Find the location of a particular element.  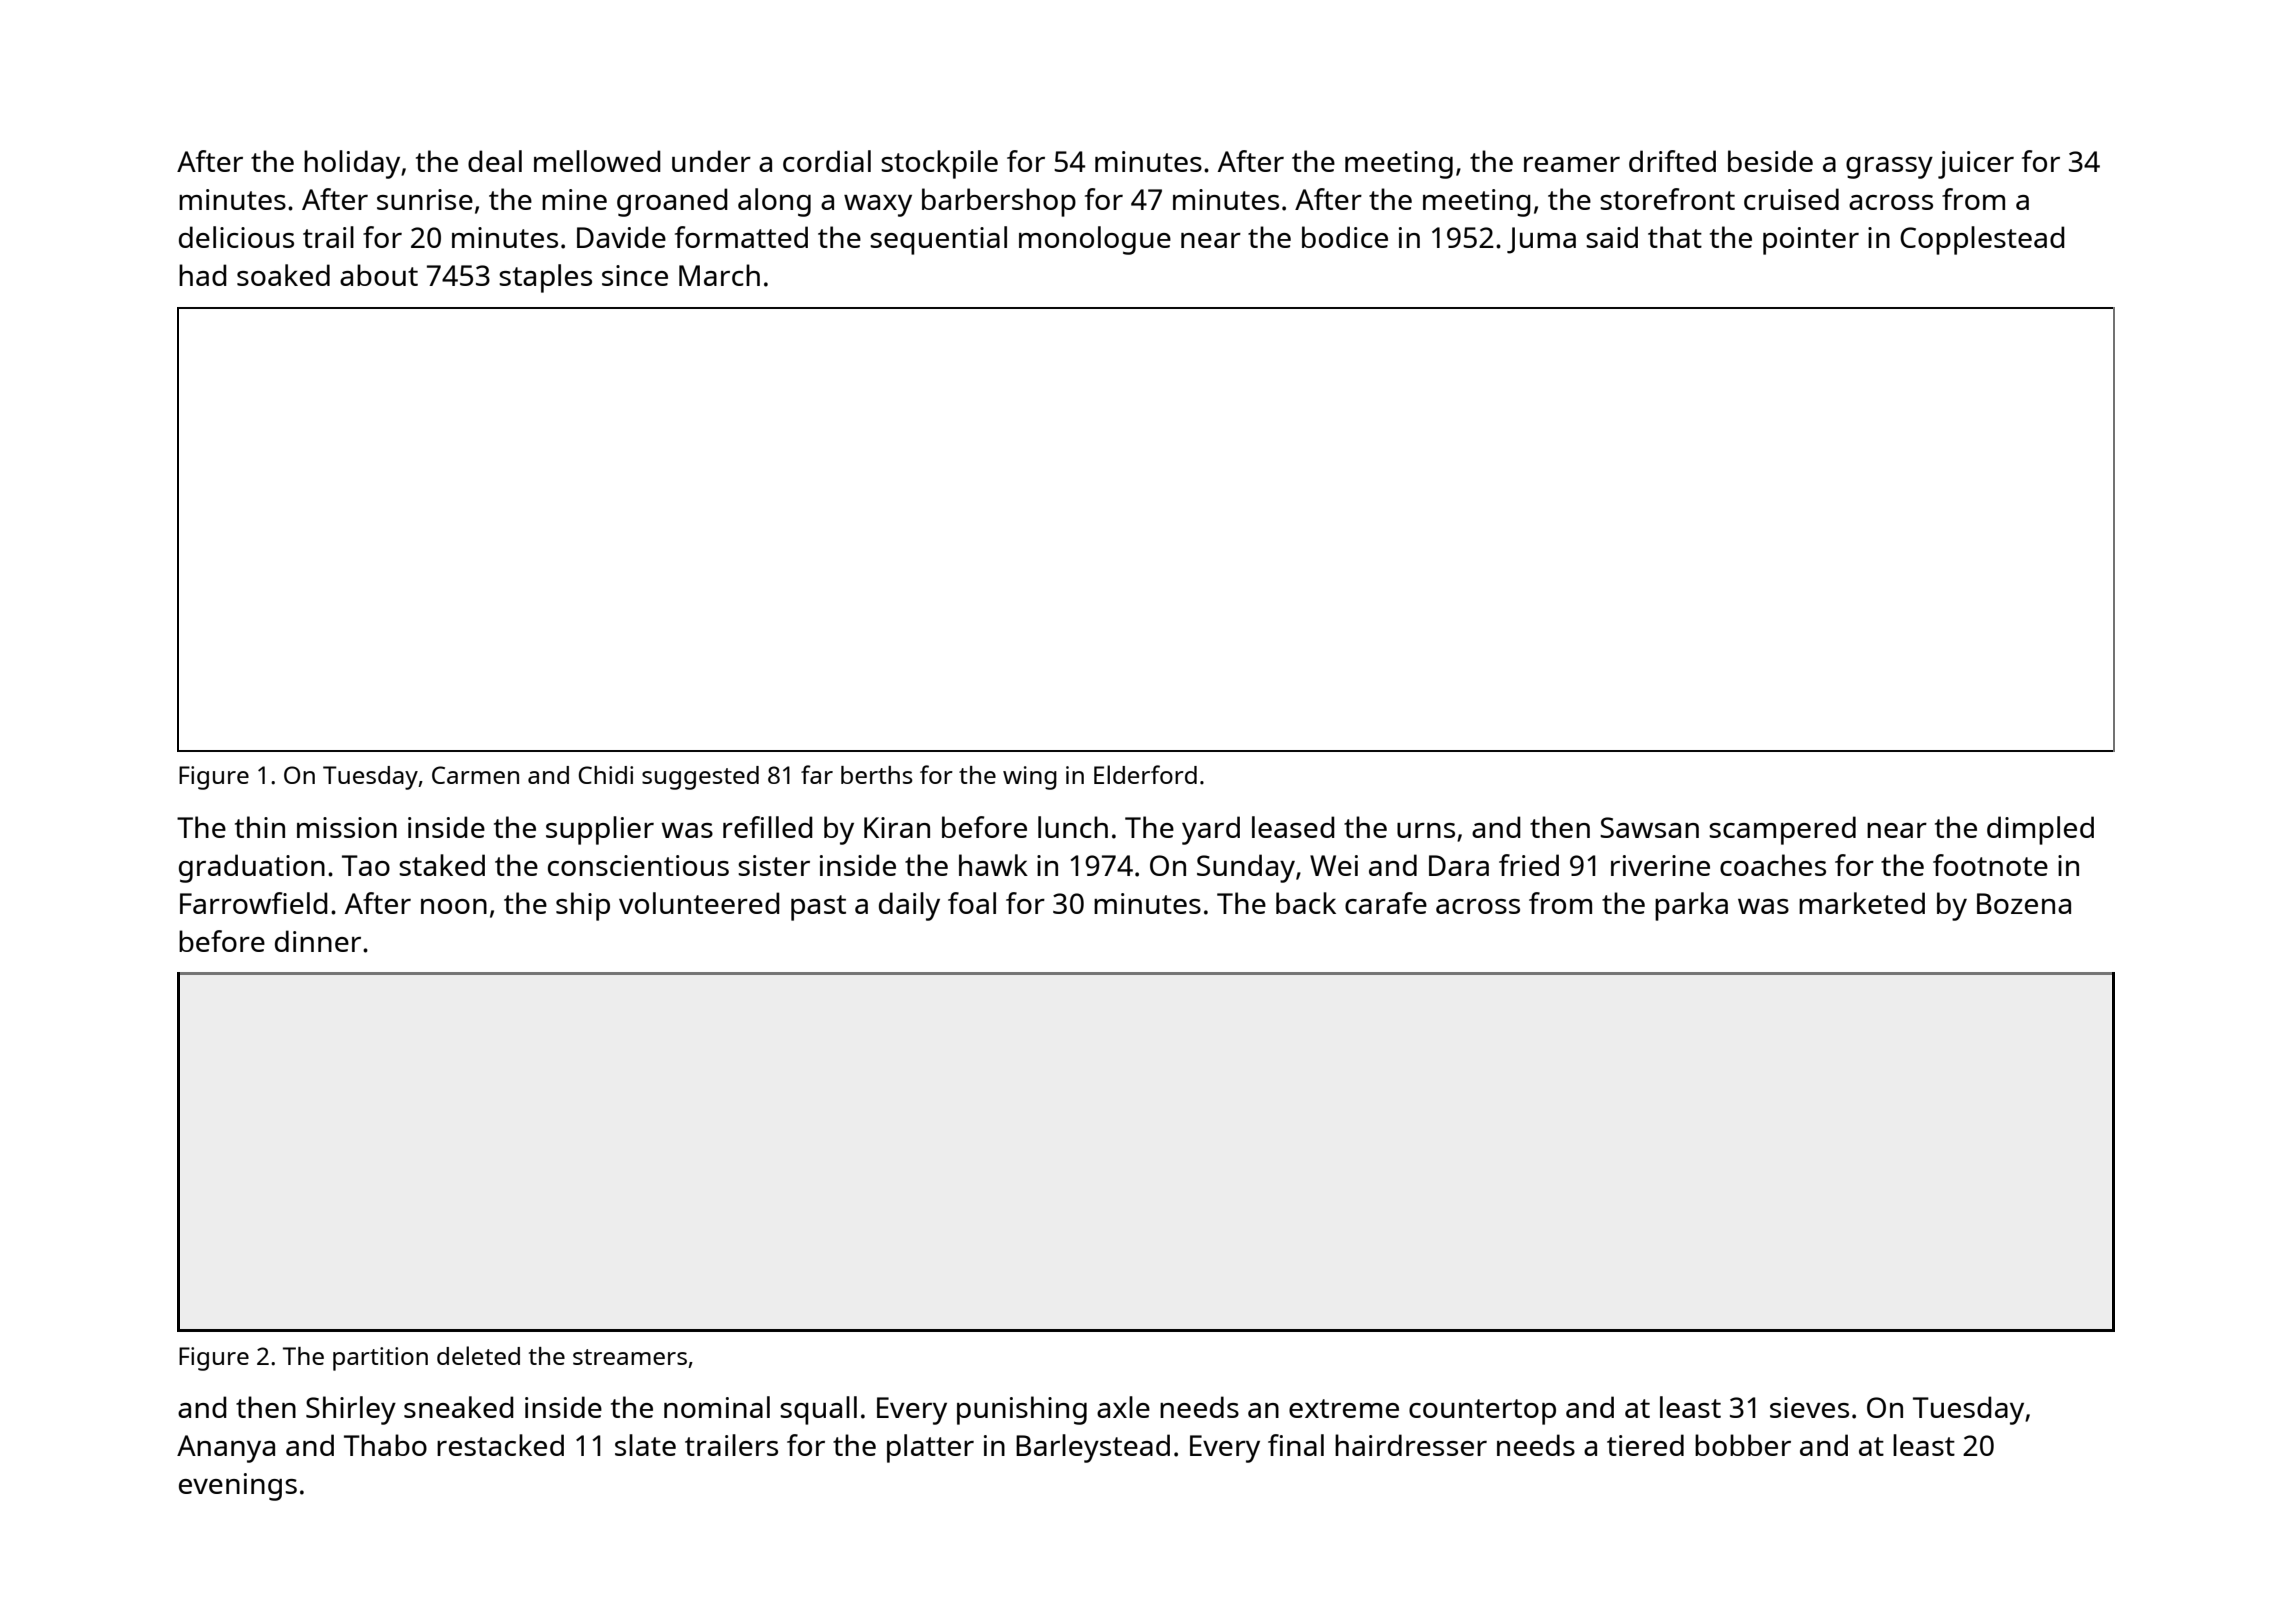

about is located at coordinates (379, 275).
